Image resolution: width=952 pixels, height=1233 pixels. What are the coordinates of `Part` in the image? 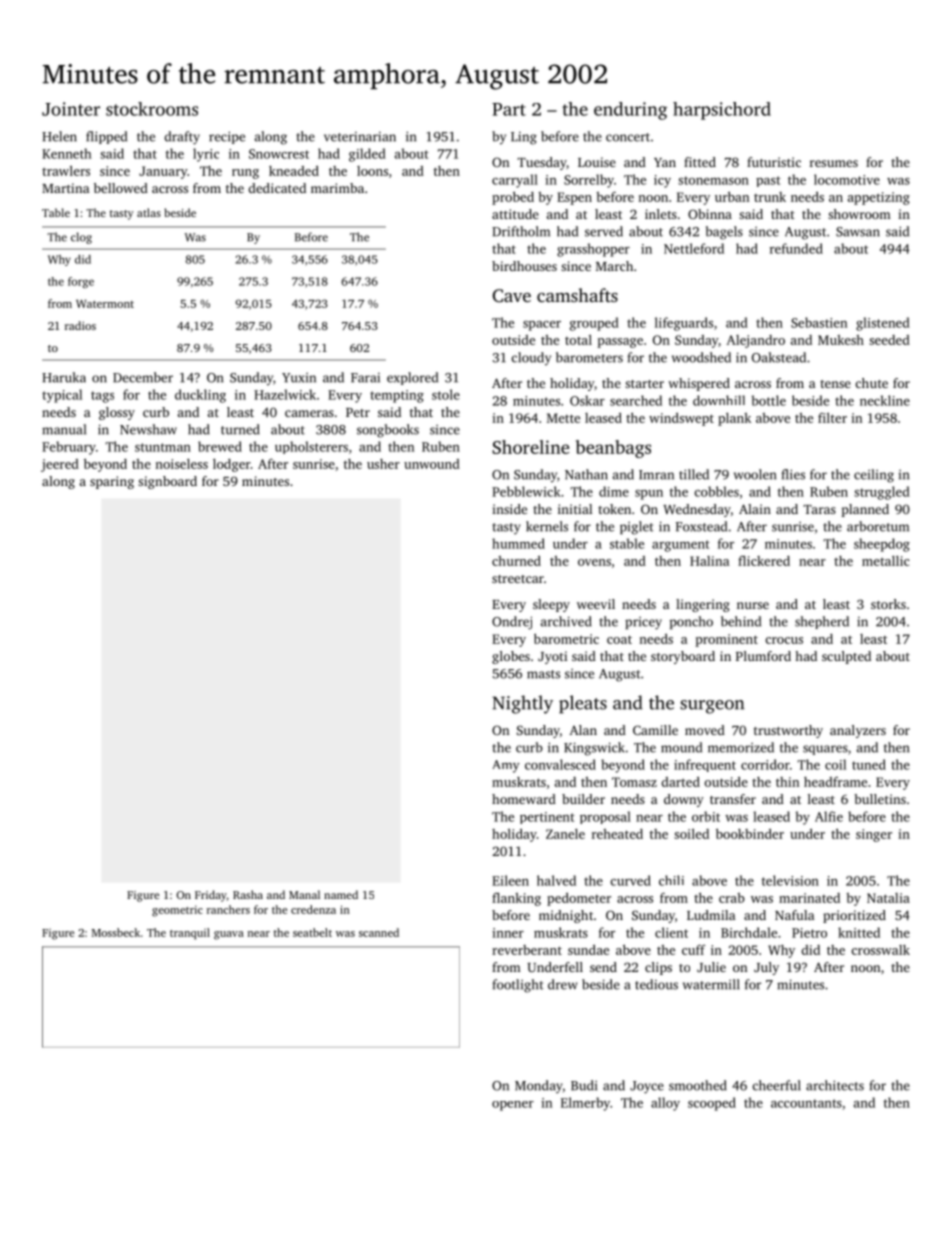 It's located at (509, 109).
